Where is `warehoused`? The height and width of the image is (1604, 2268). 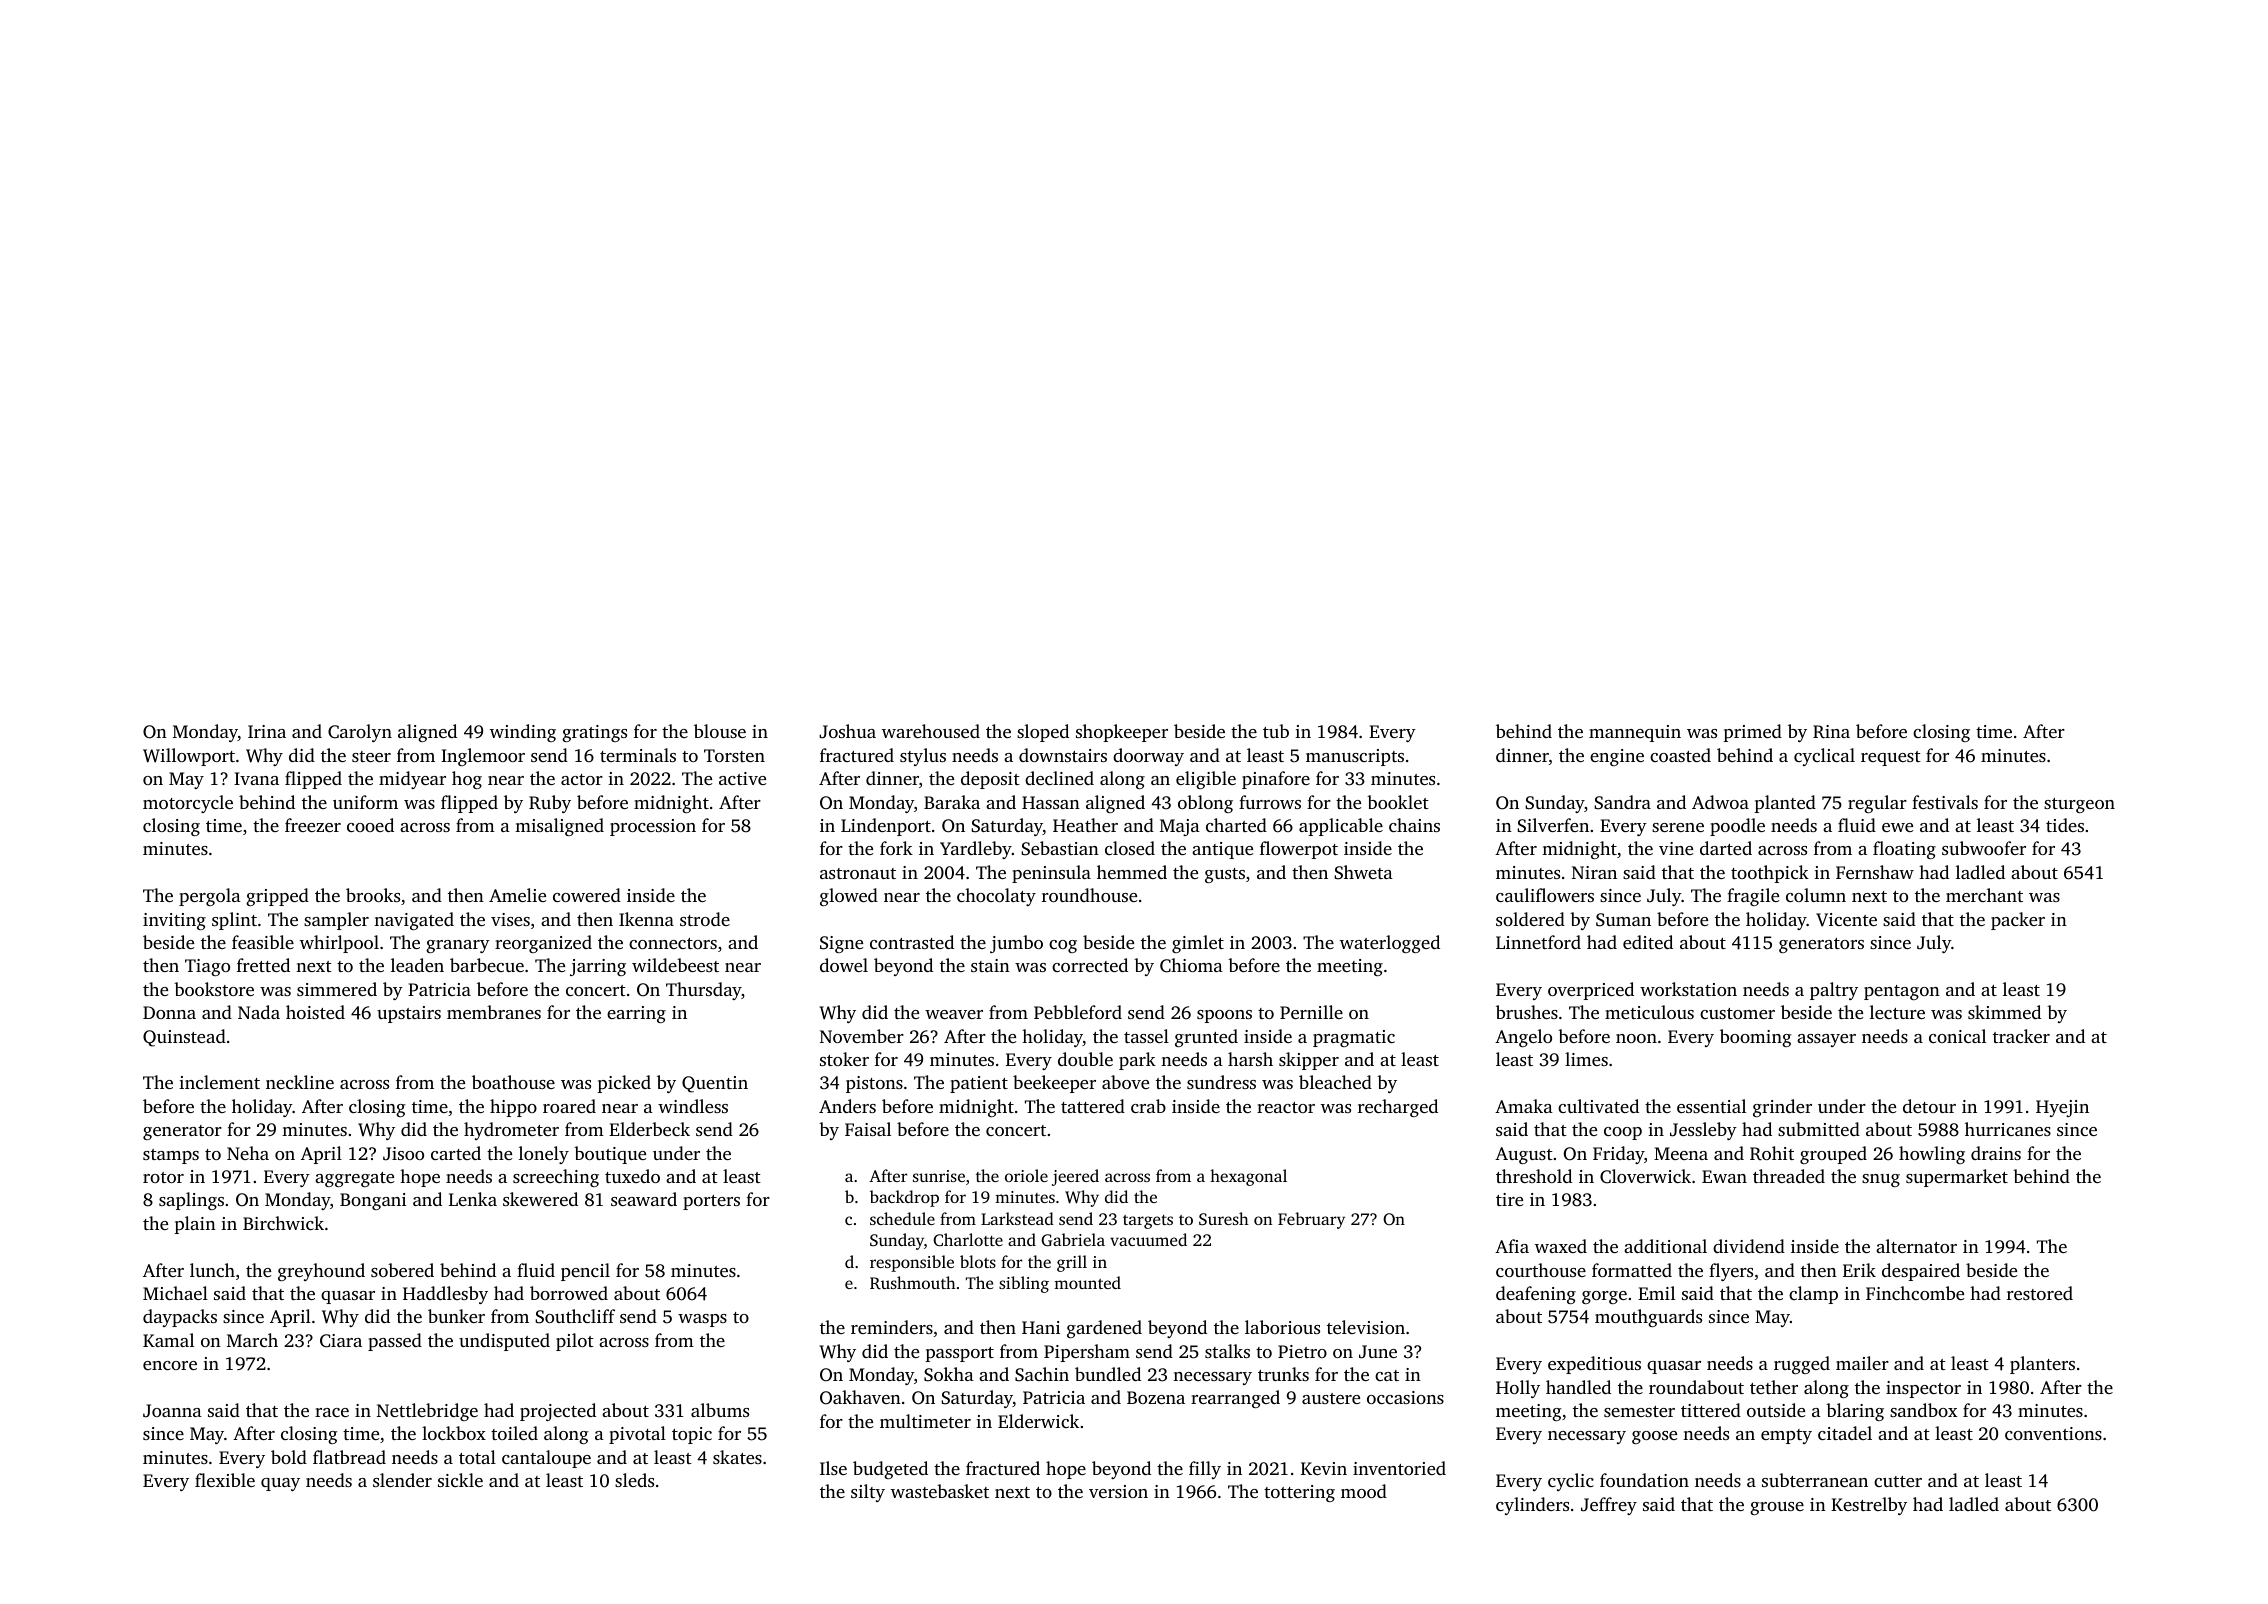 warehoused is located at coordinates (931, 731).
